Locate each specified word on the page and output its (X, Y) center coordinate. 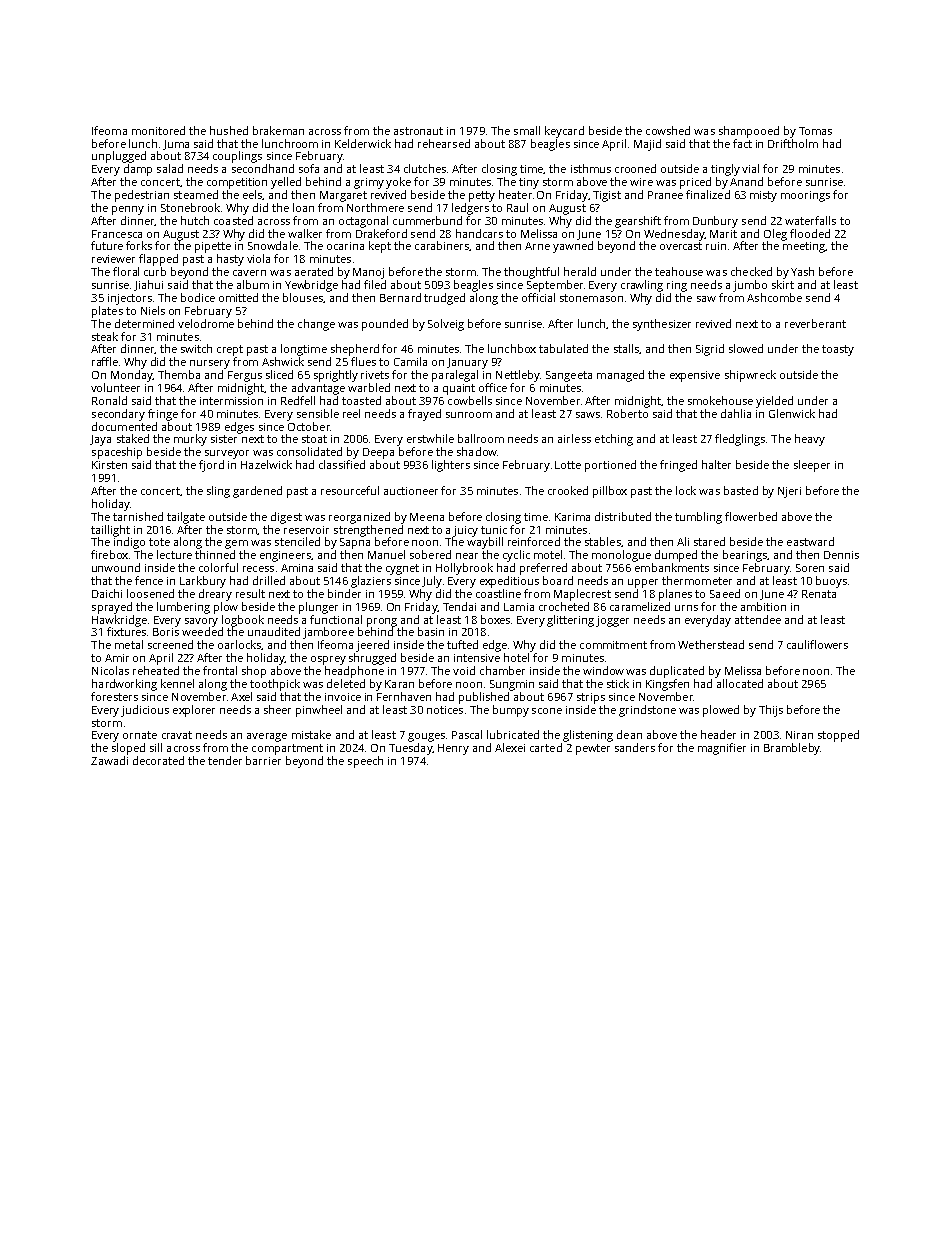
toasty (838, 350)
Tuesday (410, 749)
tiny (529, 183)
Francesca (117, 234)
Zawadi (109, 760)
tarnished (138, 516)
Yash (802, 271)
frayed (424, 415)
